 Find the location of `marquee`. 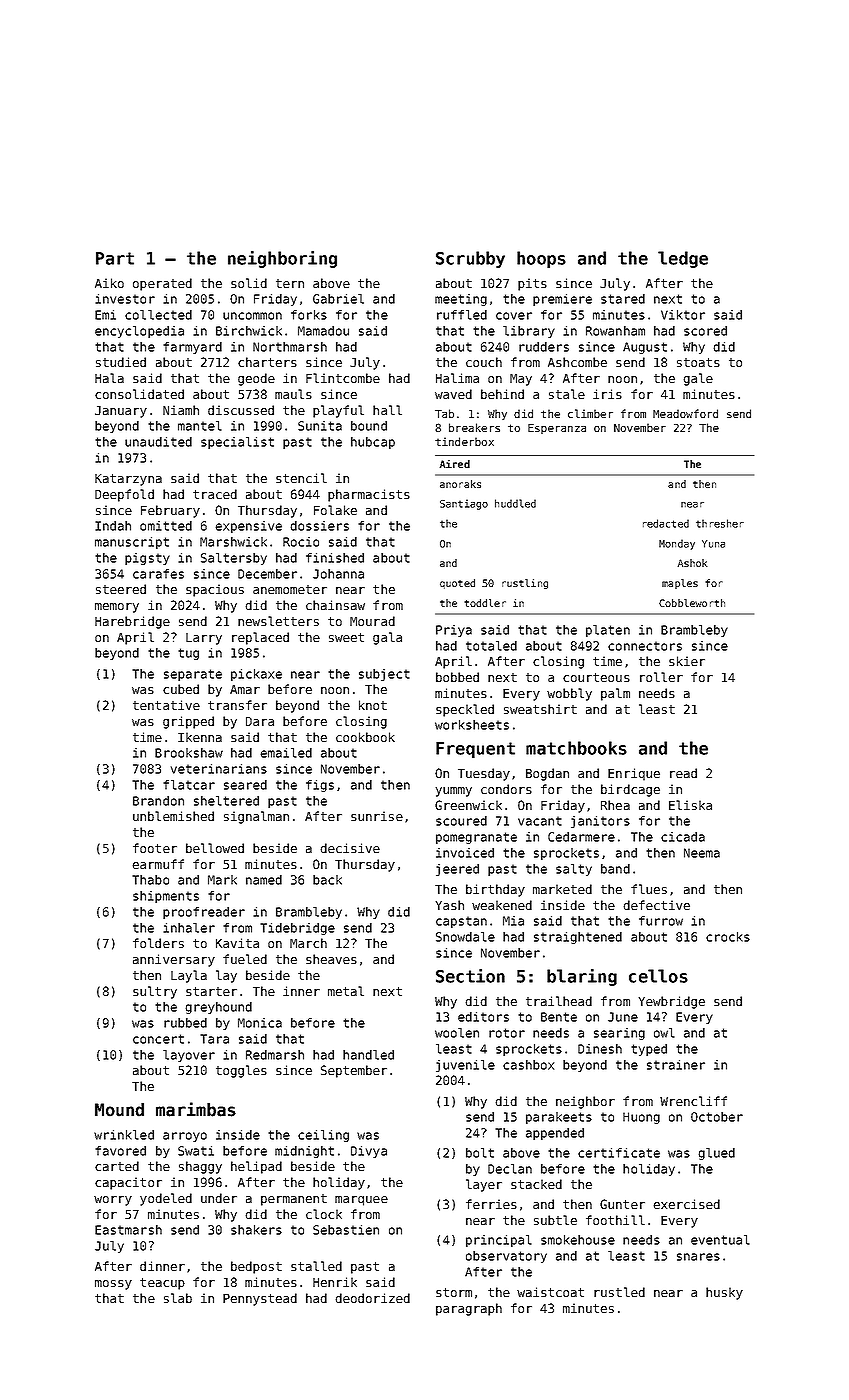

marquee is located at coordinates (361, 1201).
